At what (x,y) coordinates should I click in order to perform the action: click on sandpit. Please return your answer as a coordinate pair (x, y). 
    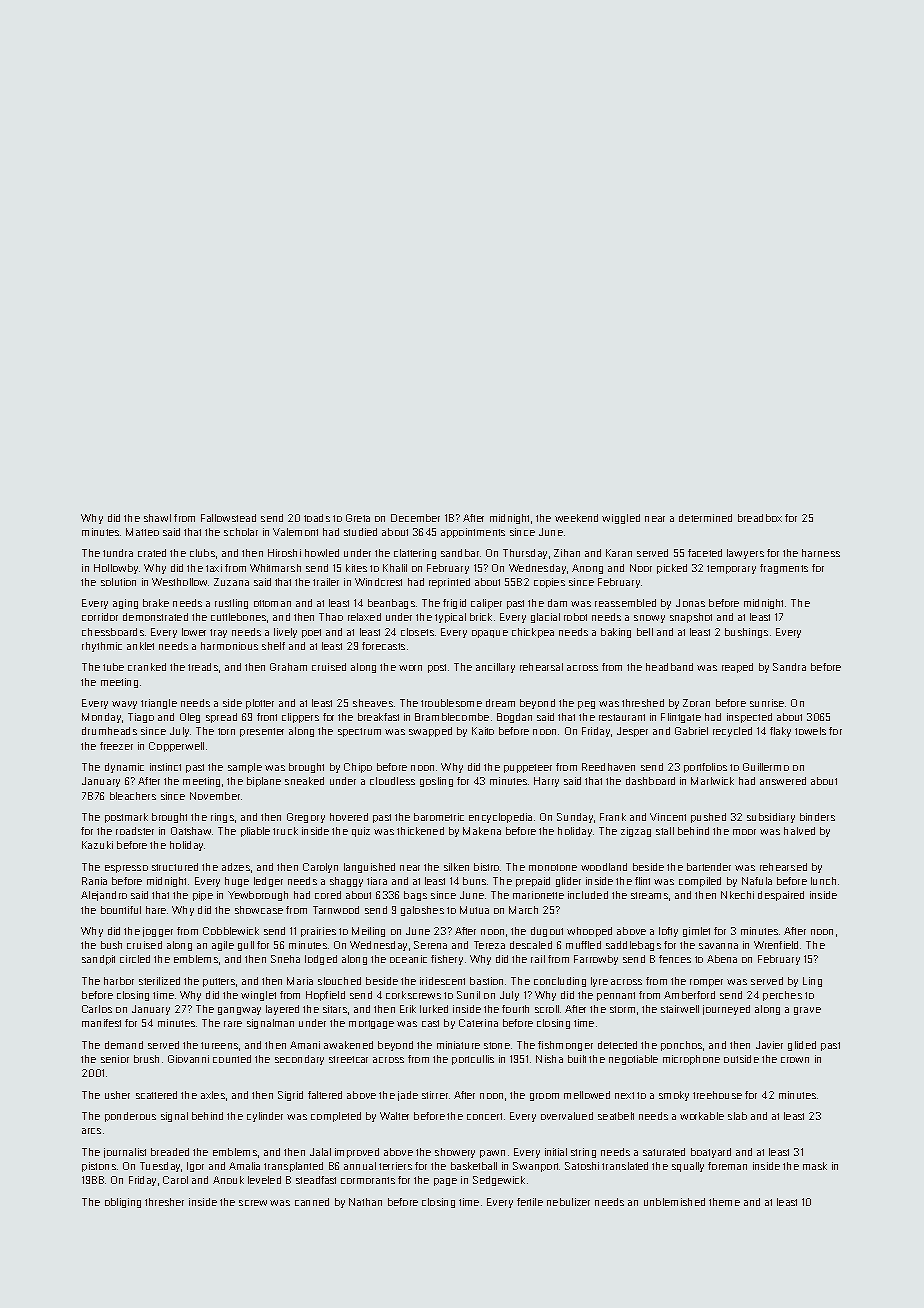
    Looking at the image, I should click on (98, 960).
